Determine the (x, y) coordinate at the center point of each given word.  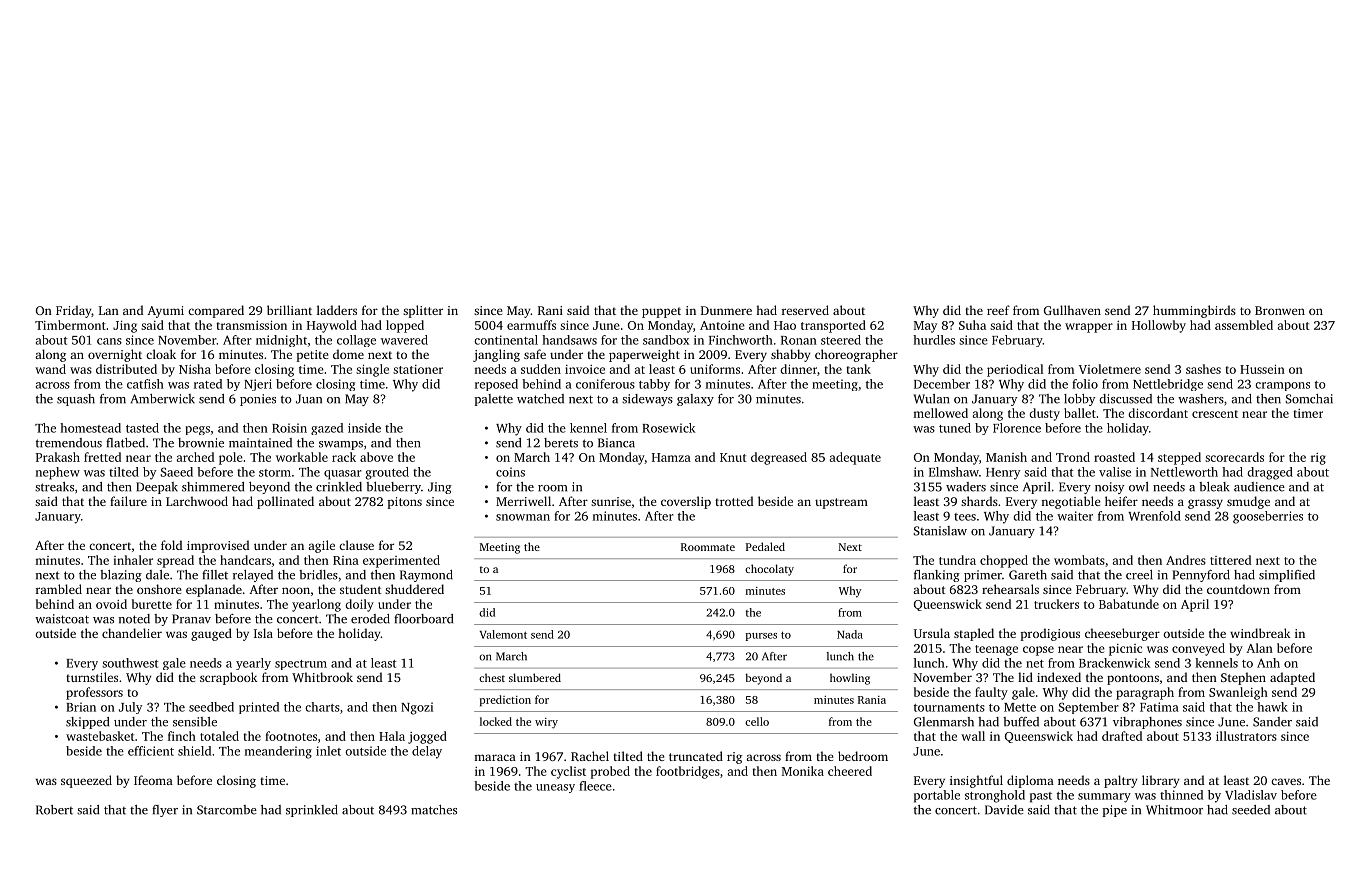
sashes (1203, 369)
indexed (1059, 677)
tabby (654, 385)
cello (757, 721)
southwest (130, 663)
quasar (343, 475)
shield (194, 751)
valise (1115, 472)
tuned (955, 428)
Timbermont (70, 325)
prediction (505, 701)
